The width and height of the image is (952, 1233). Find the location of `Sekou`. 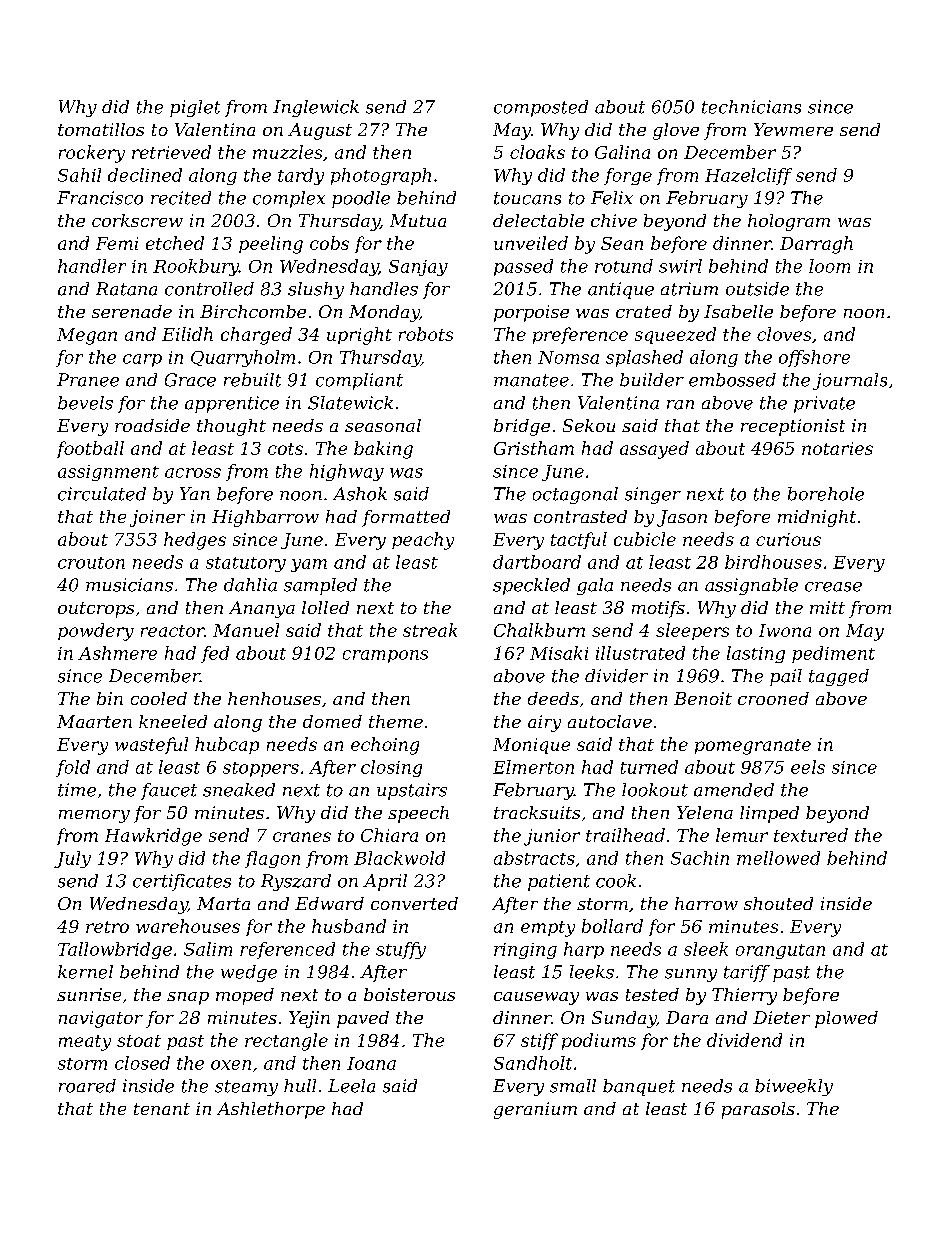

Sekou is located at coordinates (589, 425).
